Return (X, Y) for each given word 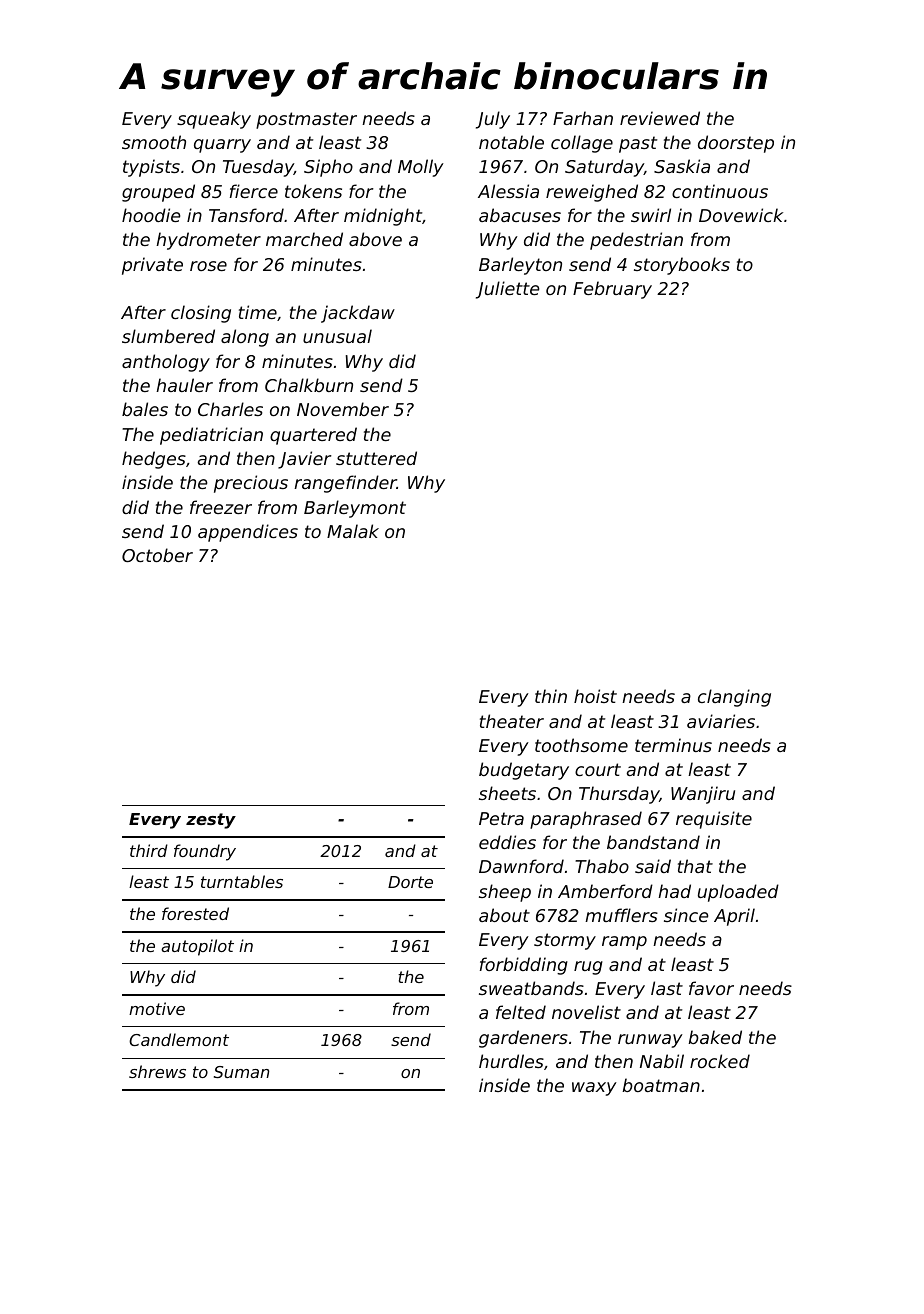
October (157, 555)
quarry (222, 146)
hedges (154, 460)
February (612, 290)
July (493, 120)
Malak (353, 531)
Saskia (682, 166)
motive (157, 1008)
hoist (595, 696)
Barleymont (355, 509)
